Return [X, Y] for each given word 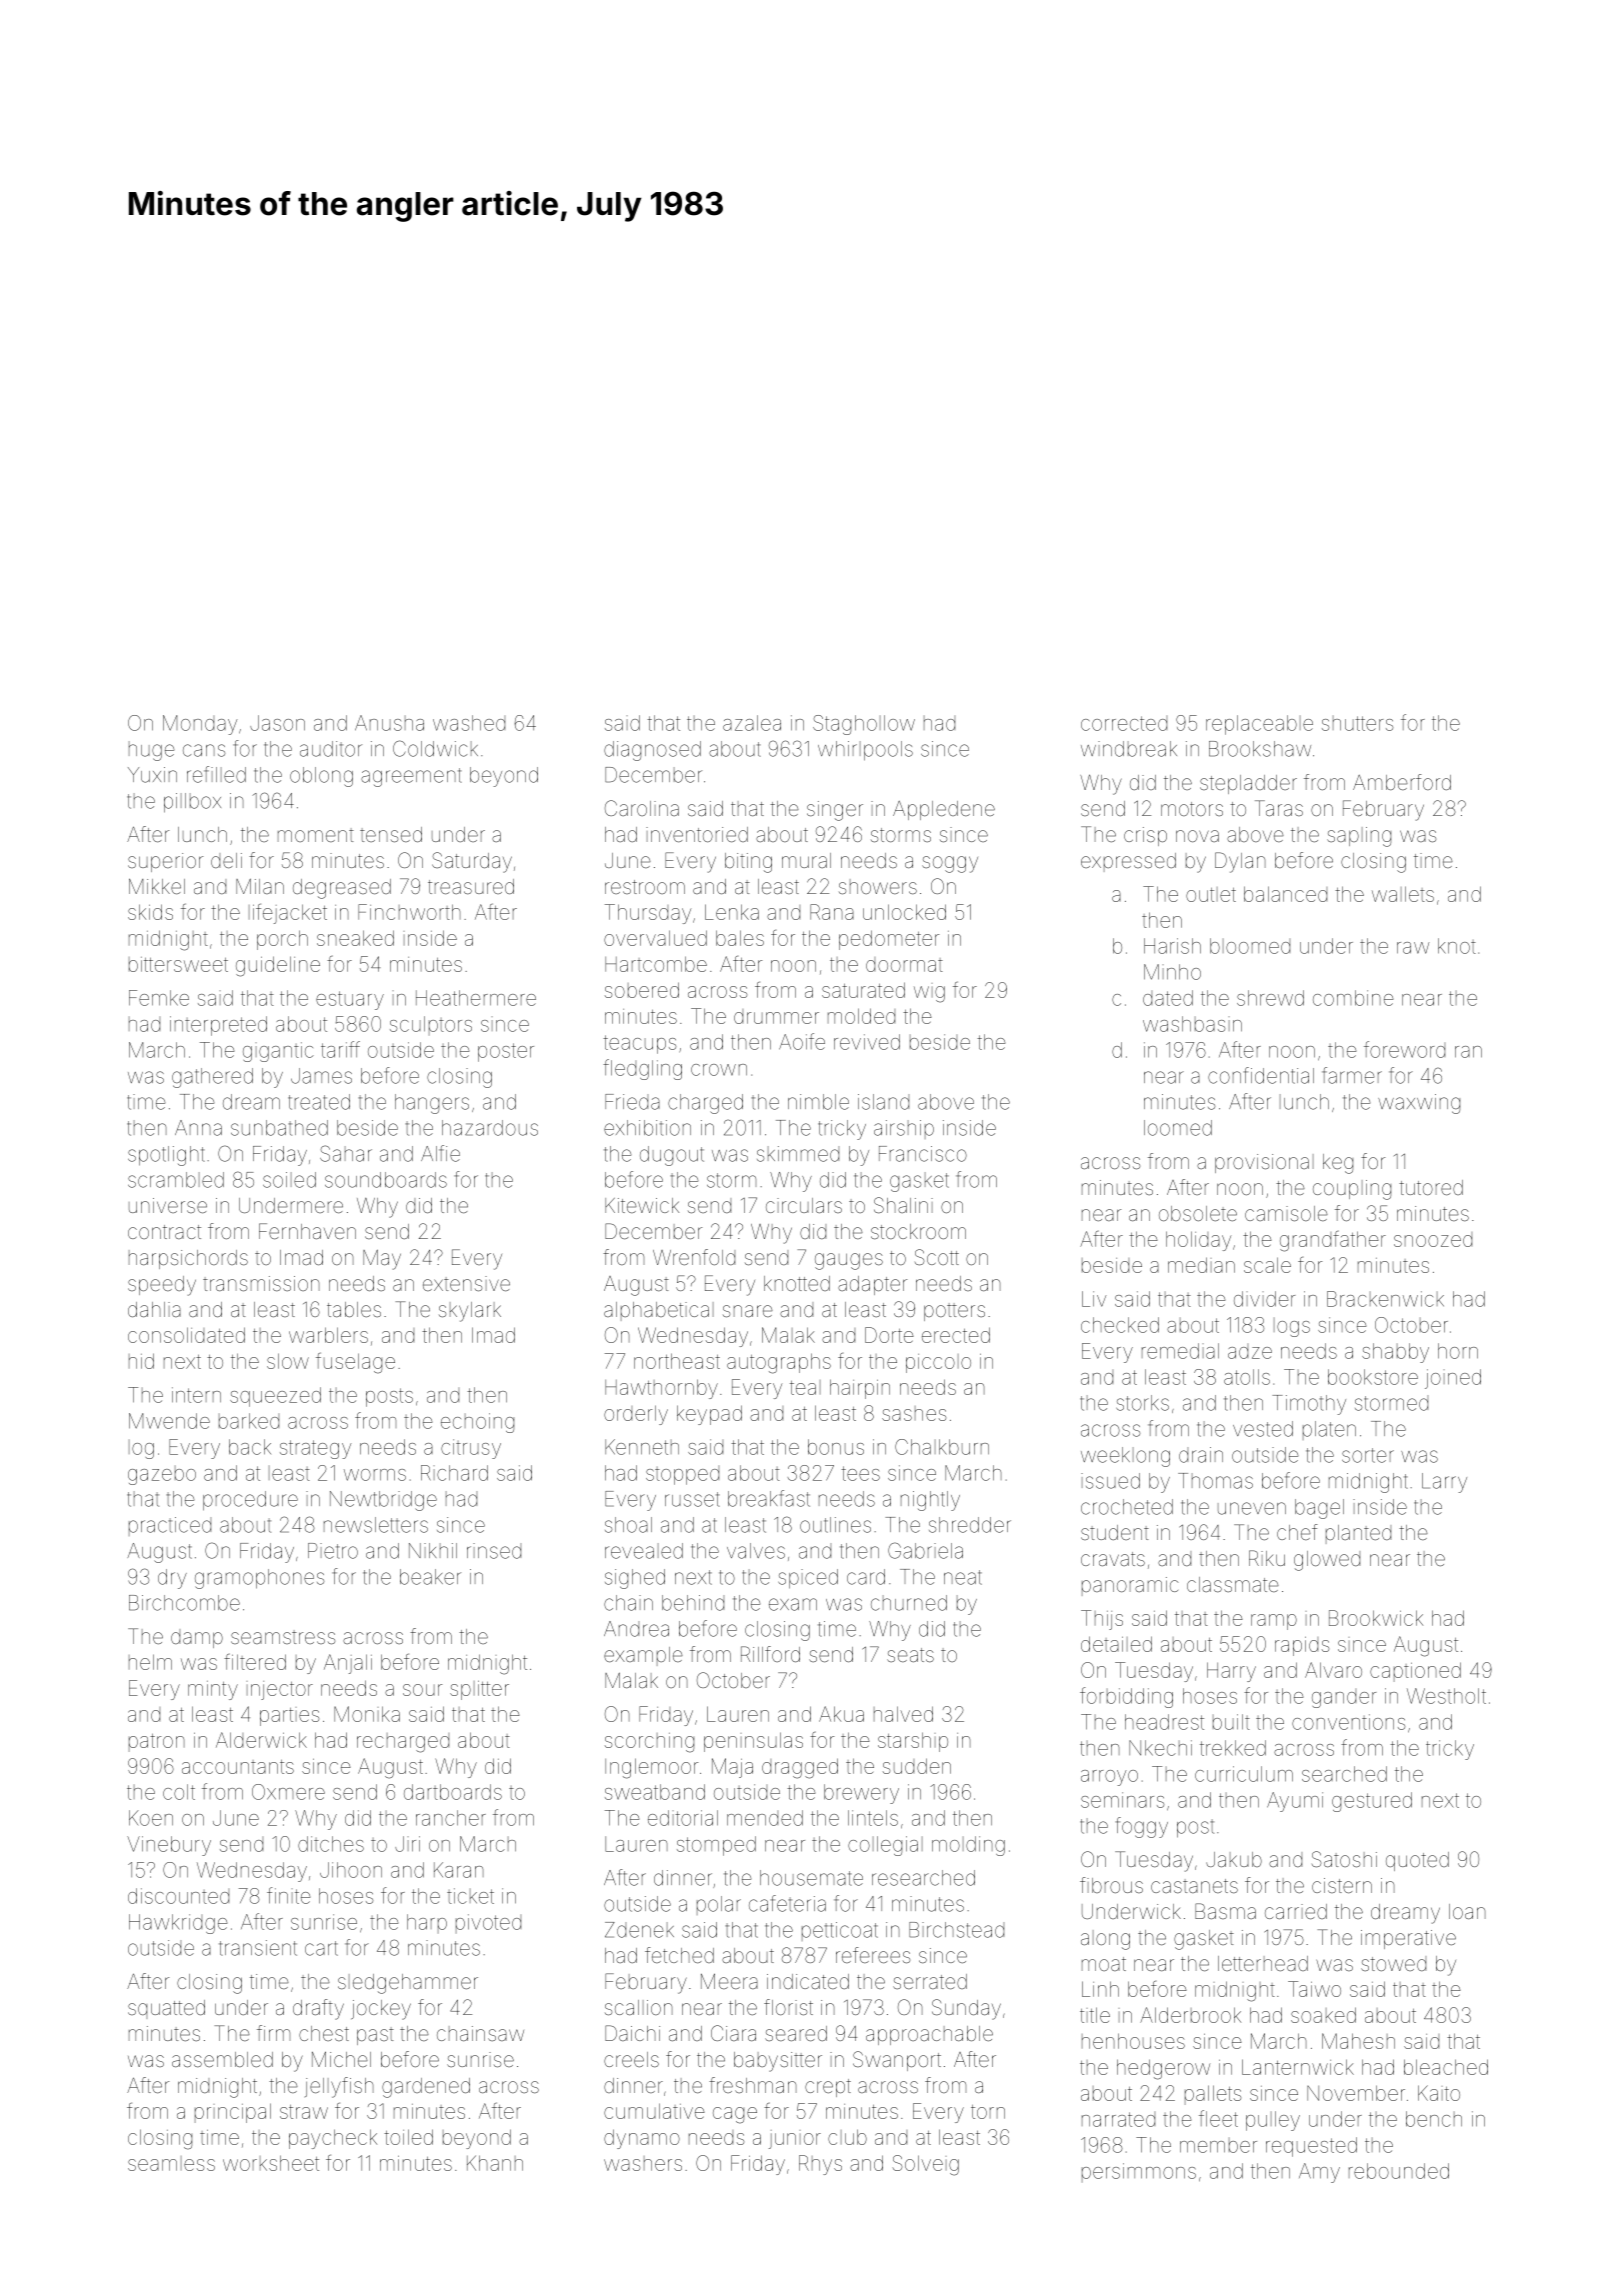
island [883, 1102]
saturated [863, 990]
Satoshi [1344, 1859]
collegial [885, 1846]
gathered [212, 1078]
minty [213, 1690]
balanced [1285, 894]
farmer [1352, 1075]
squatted [166, 2009]
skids [150, 912]
